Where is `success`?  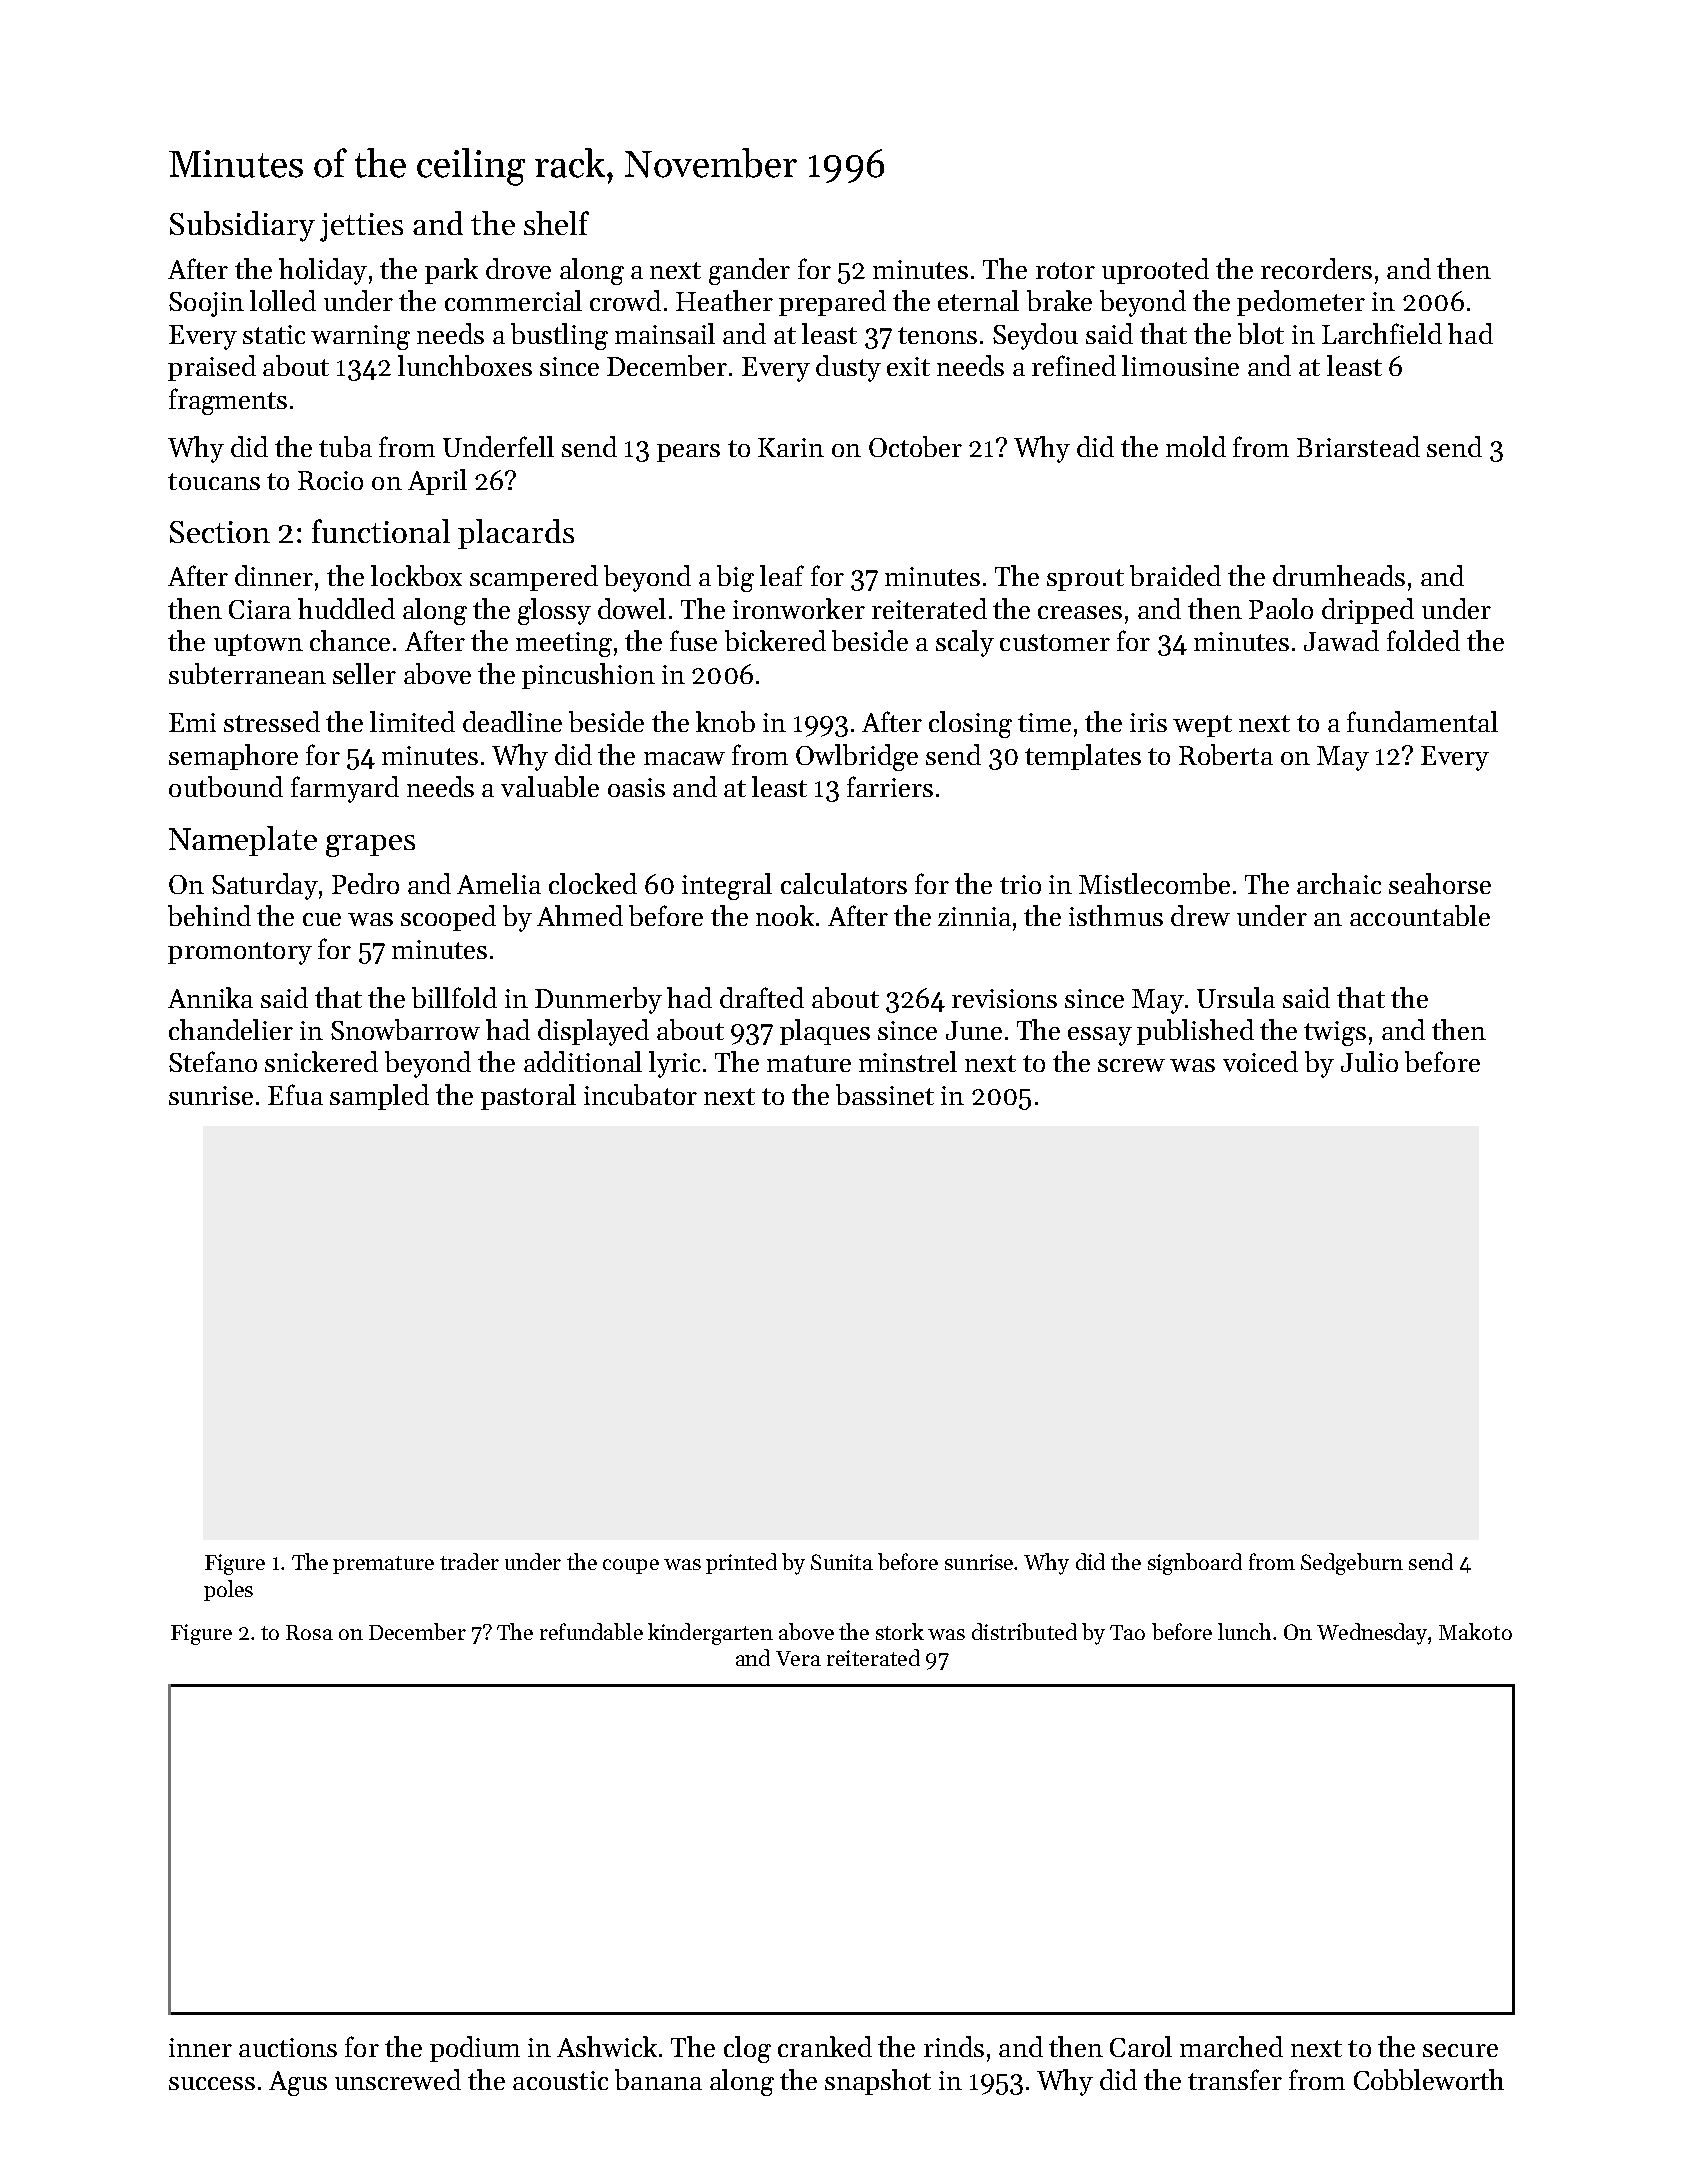
success is located at coordinates (212, 2083).
